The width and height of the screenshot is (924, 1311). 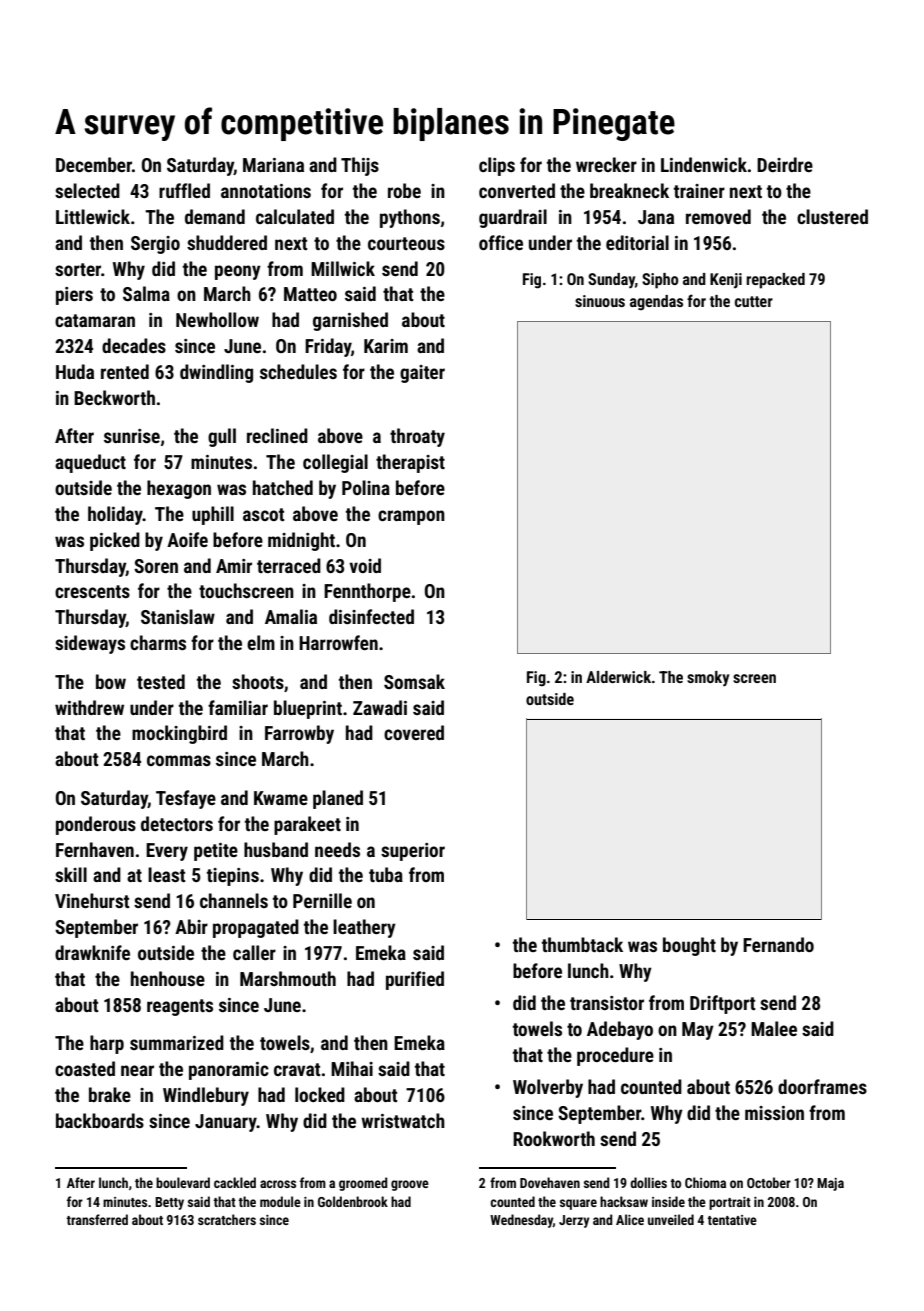 What do you see at coordinates (778, 944) in the screenshot?
I see `Fernando` at bounding box center [778, 944].
